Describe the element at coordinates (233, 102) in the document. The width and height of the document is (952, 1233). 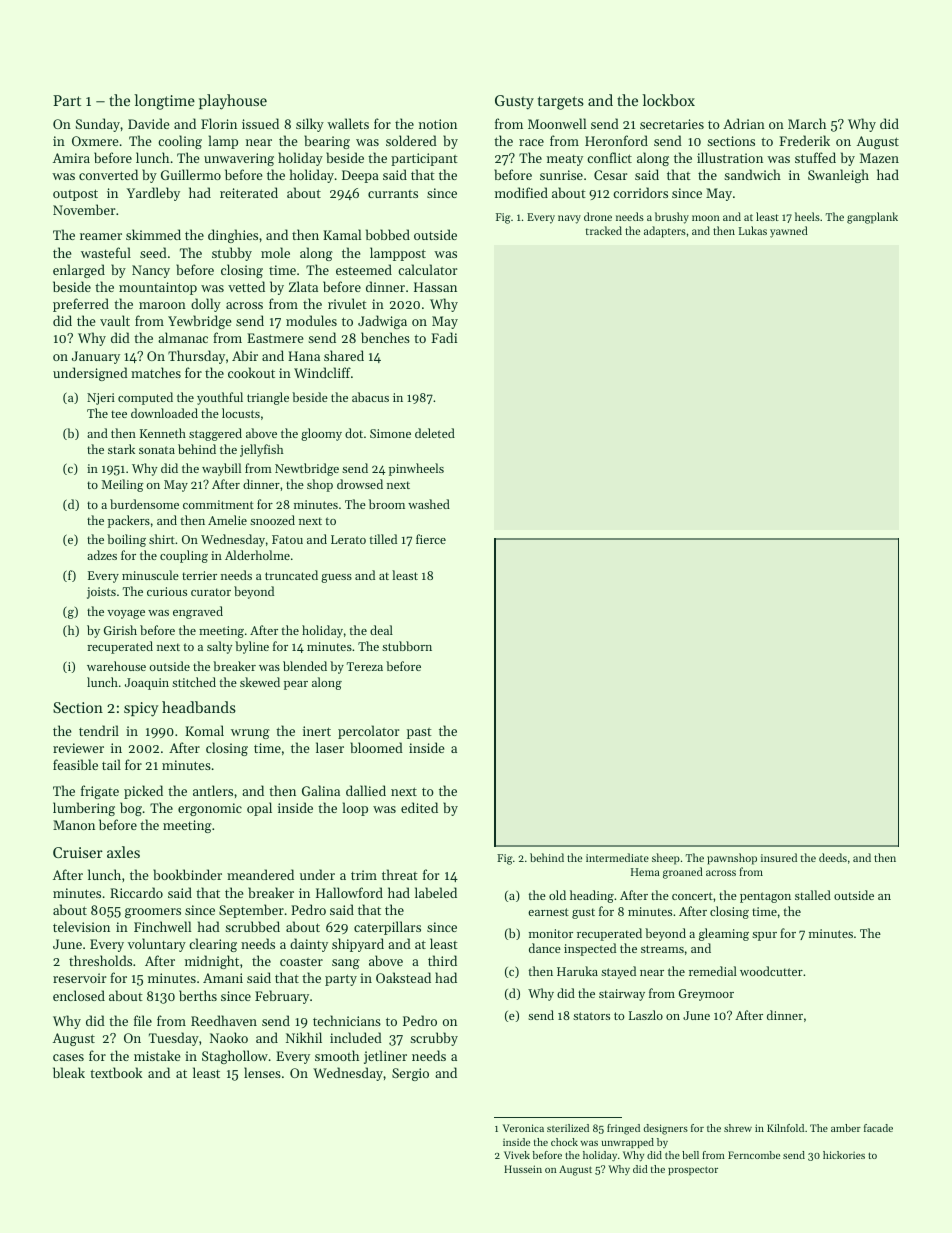
I see `playhouse` at that location.
